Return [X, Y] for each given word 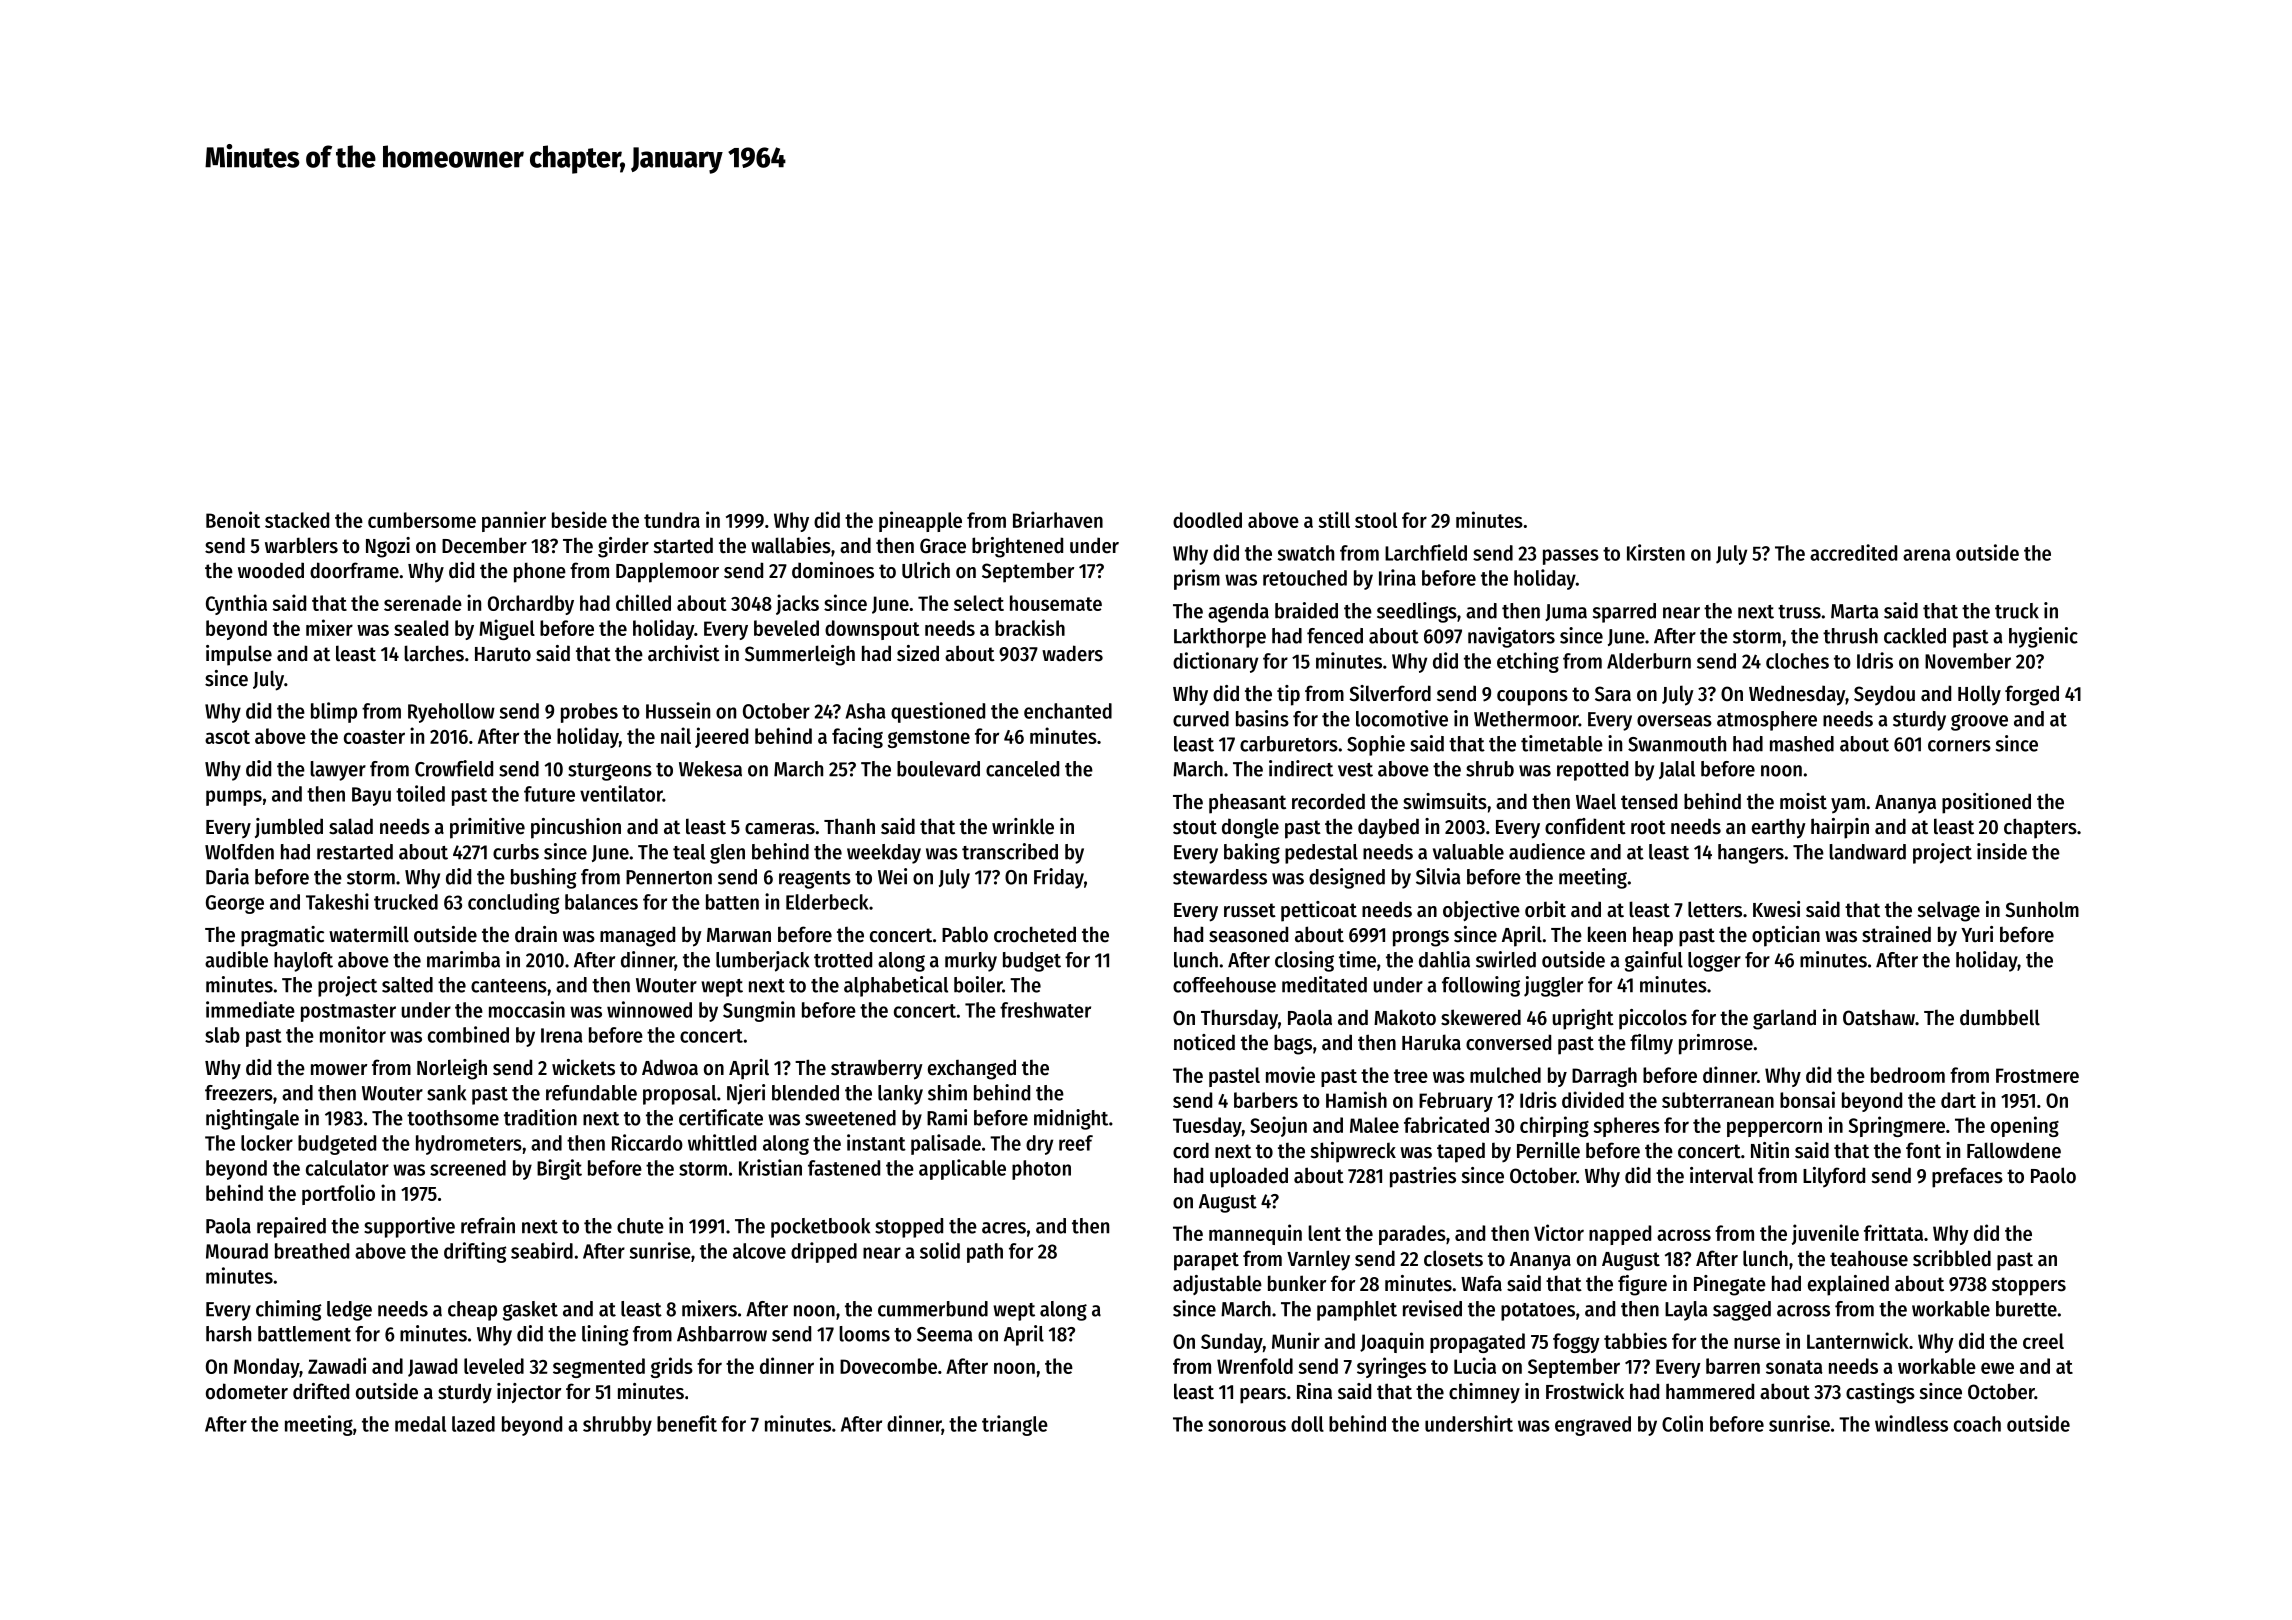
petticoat [1319, 911]
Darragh [1604, 1077]
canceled [1022, 769]
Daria [227, 876]
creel [2043, 1341]
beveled [786, 628]
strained [1896, 934]
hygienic [2043, 637]
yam [1848, 806]
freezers [239, 1093]
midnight [1071, 1119]
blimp [334, 712]
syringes [1391, 1367]
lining [605, 1335]
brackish [1030, 627]
